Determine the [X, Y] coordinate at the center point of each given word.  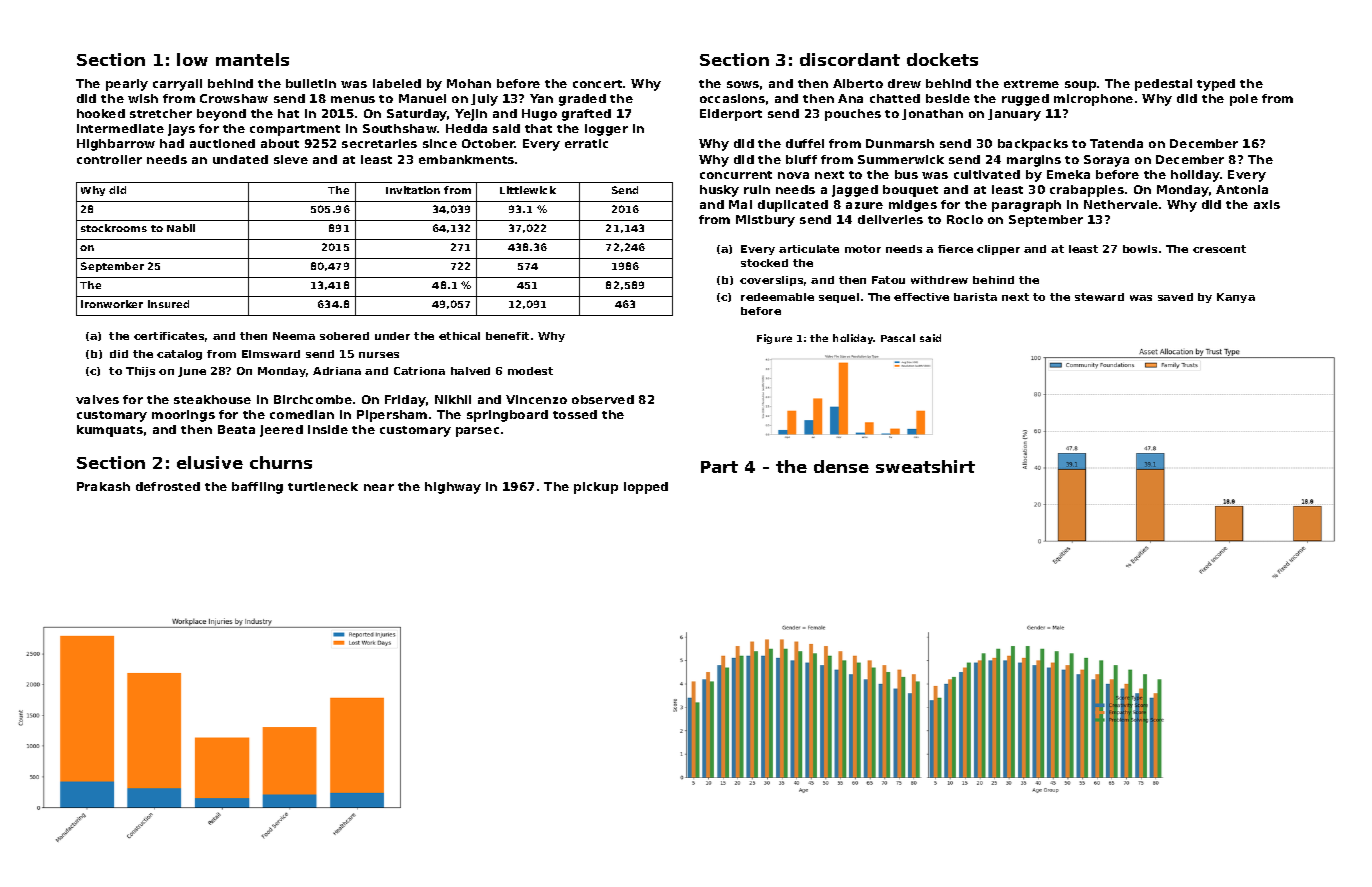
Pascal [898, 338]
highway [453, 488]
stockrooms [114, 228]
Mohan [469, 83]
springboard [507, 416]
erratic [586, 143]
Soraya [1106, 161]
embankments [466, 159]
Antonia [1242, 189]
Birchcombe [313, 399]
